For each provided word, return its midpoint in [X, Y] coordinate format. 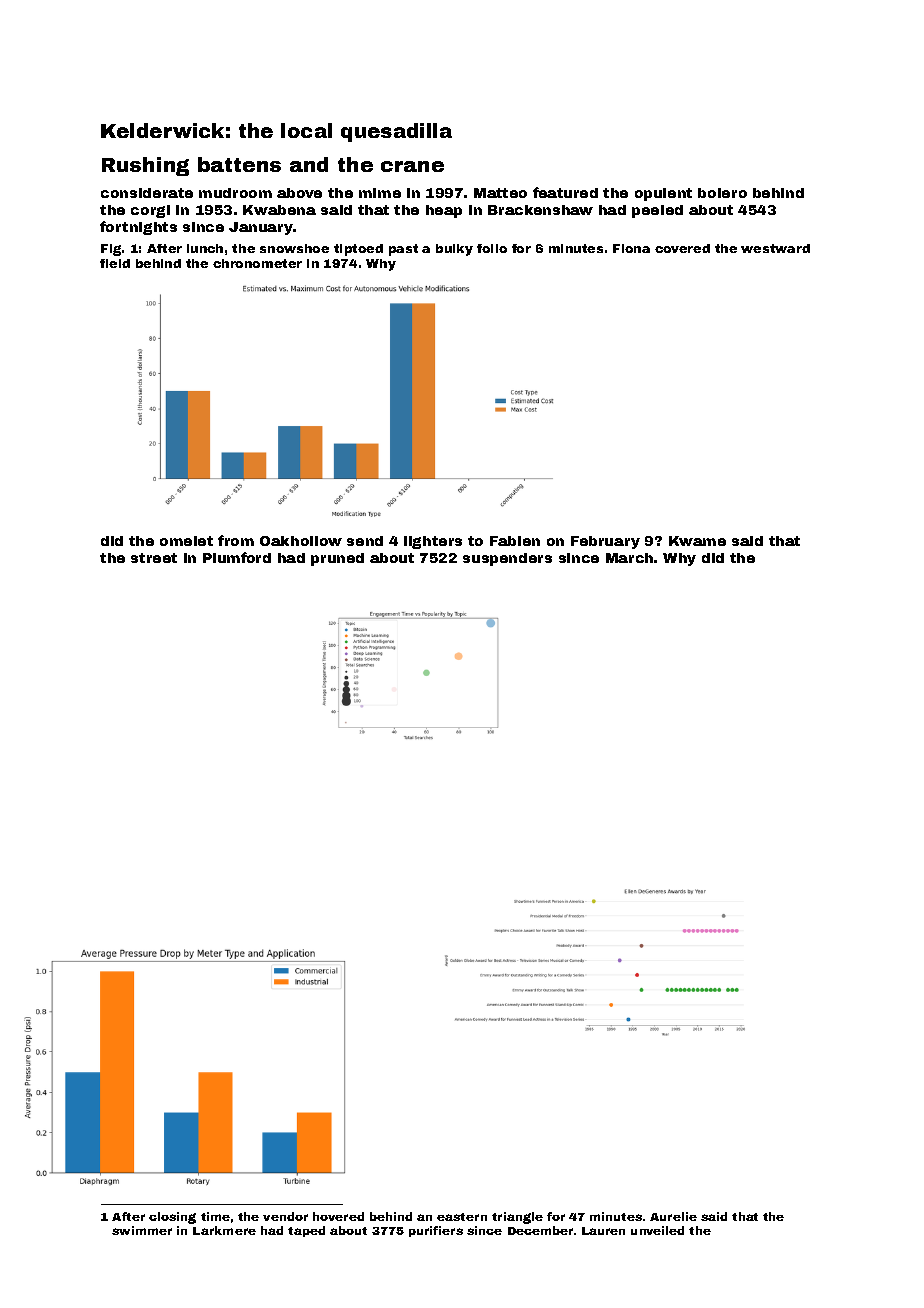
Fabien [515, 541]
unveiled [657, 1230]
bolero [722, 193]
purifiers [436, 1231]
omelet [186, 541]
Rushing [145, 166]
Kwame [697, 541]
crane [412, 166]
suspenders [507, 559]
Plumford [237, 557]
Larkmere [224, 1230]
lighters [433, 542]
